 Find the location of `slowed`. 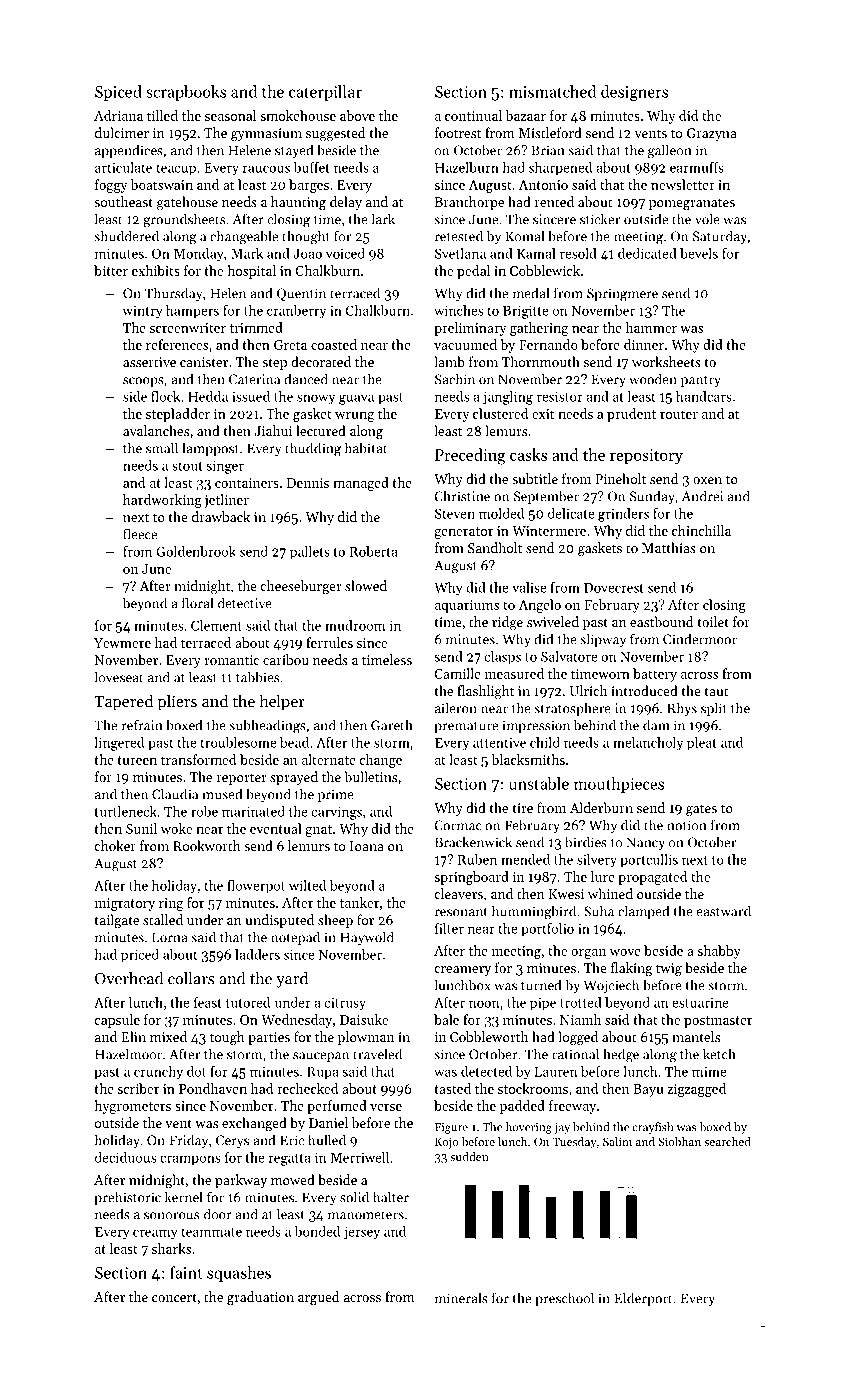

slowed is located at coordinates (366, 585).
